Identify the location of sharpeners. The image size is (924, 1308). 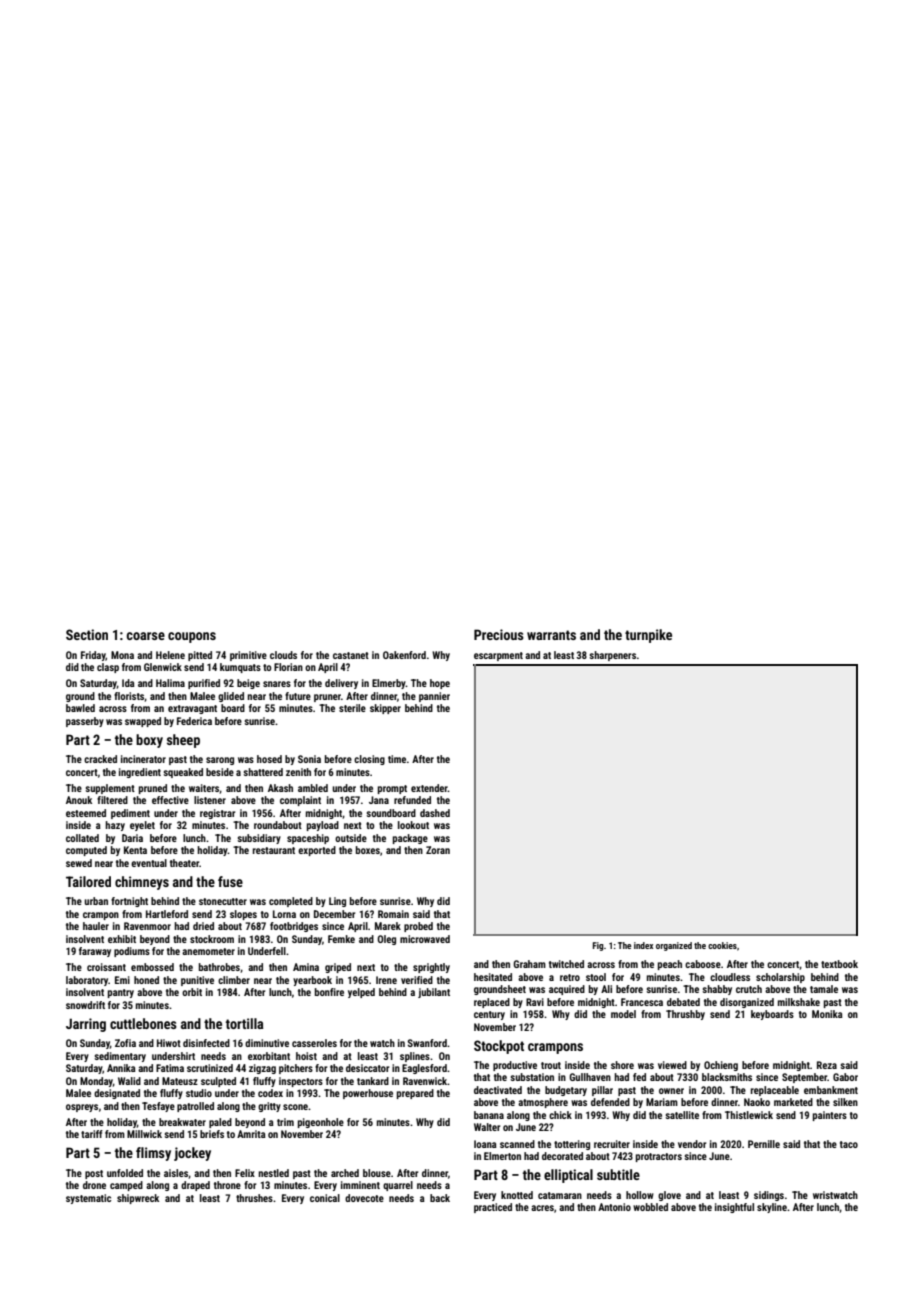
(613, 656).
